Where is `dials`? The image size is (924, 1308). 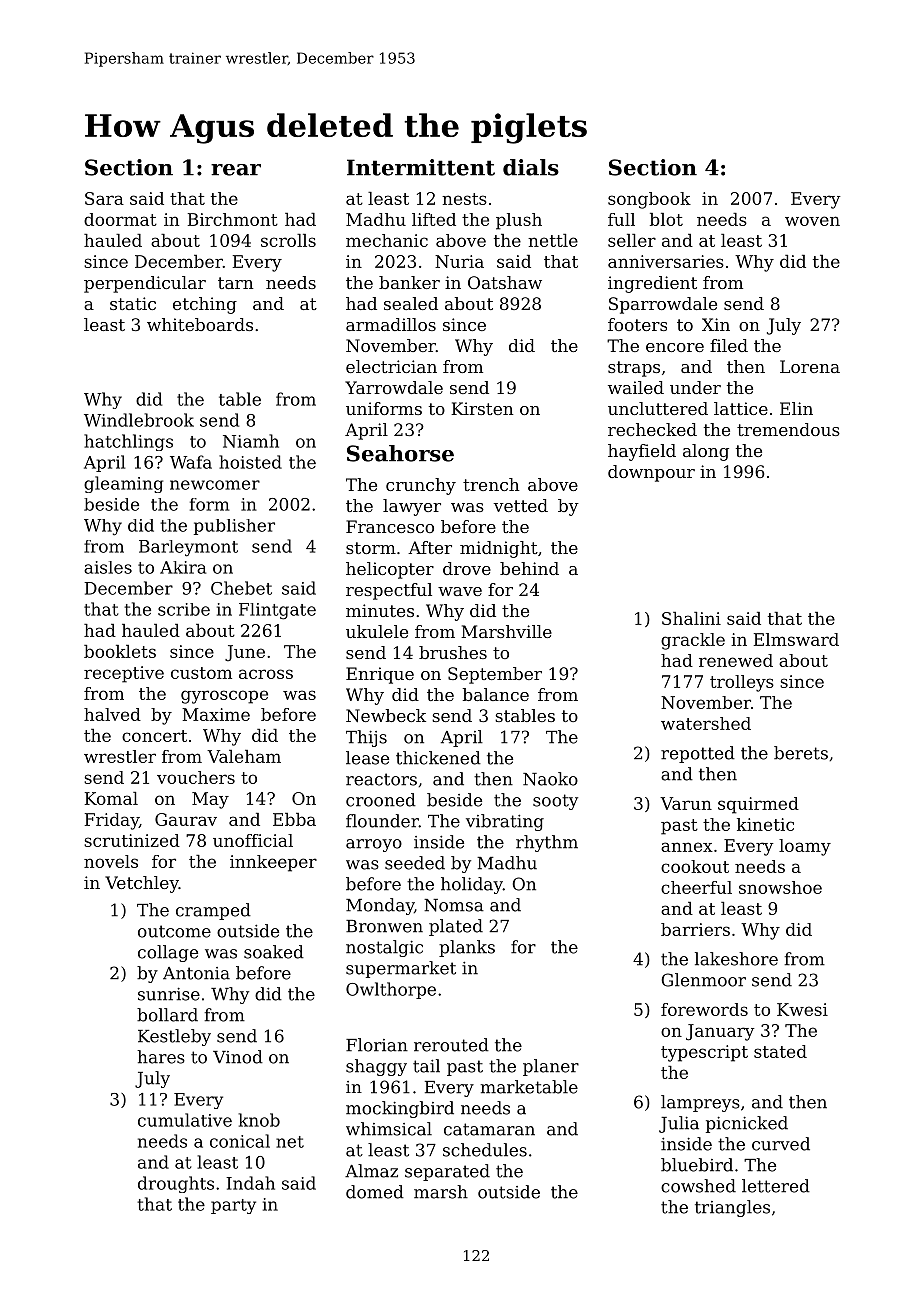 dials is located at coordinates (531, 167).
